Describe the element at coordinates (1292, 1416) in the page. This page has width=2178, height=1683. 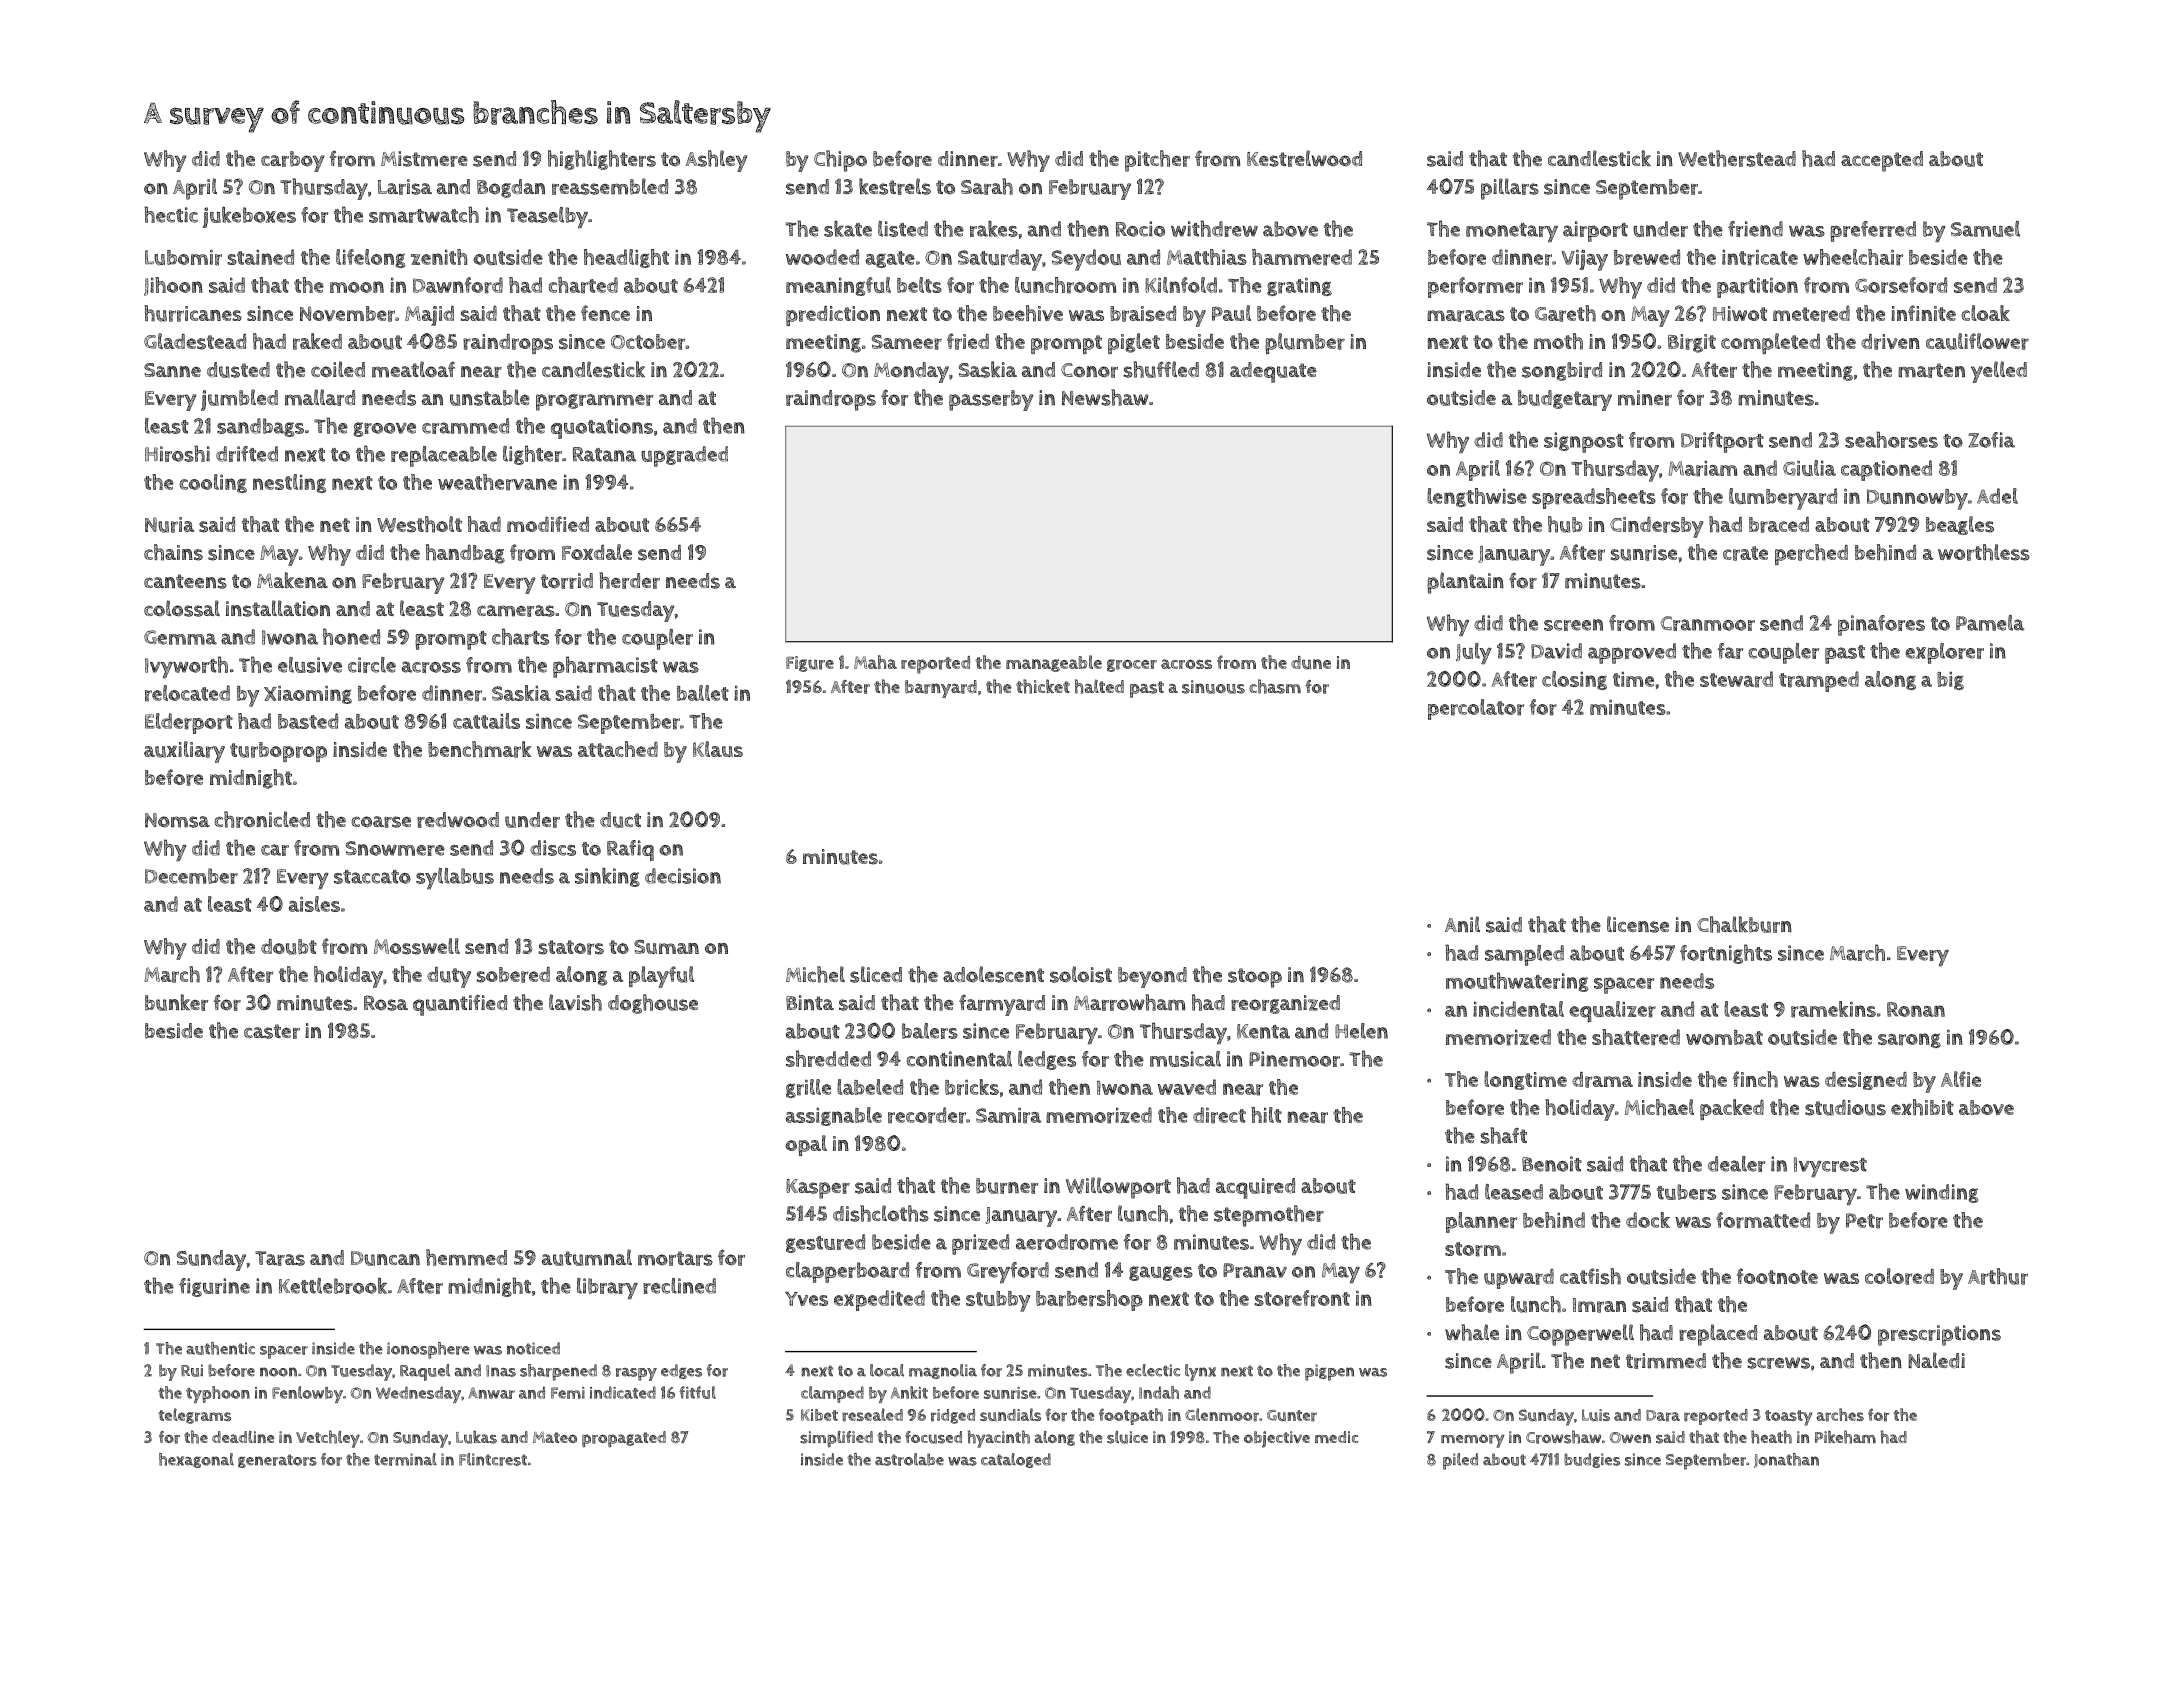
I see `Gunter` at that location.
